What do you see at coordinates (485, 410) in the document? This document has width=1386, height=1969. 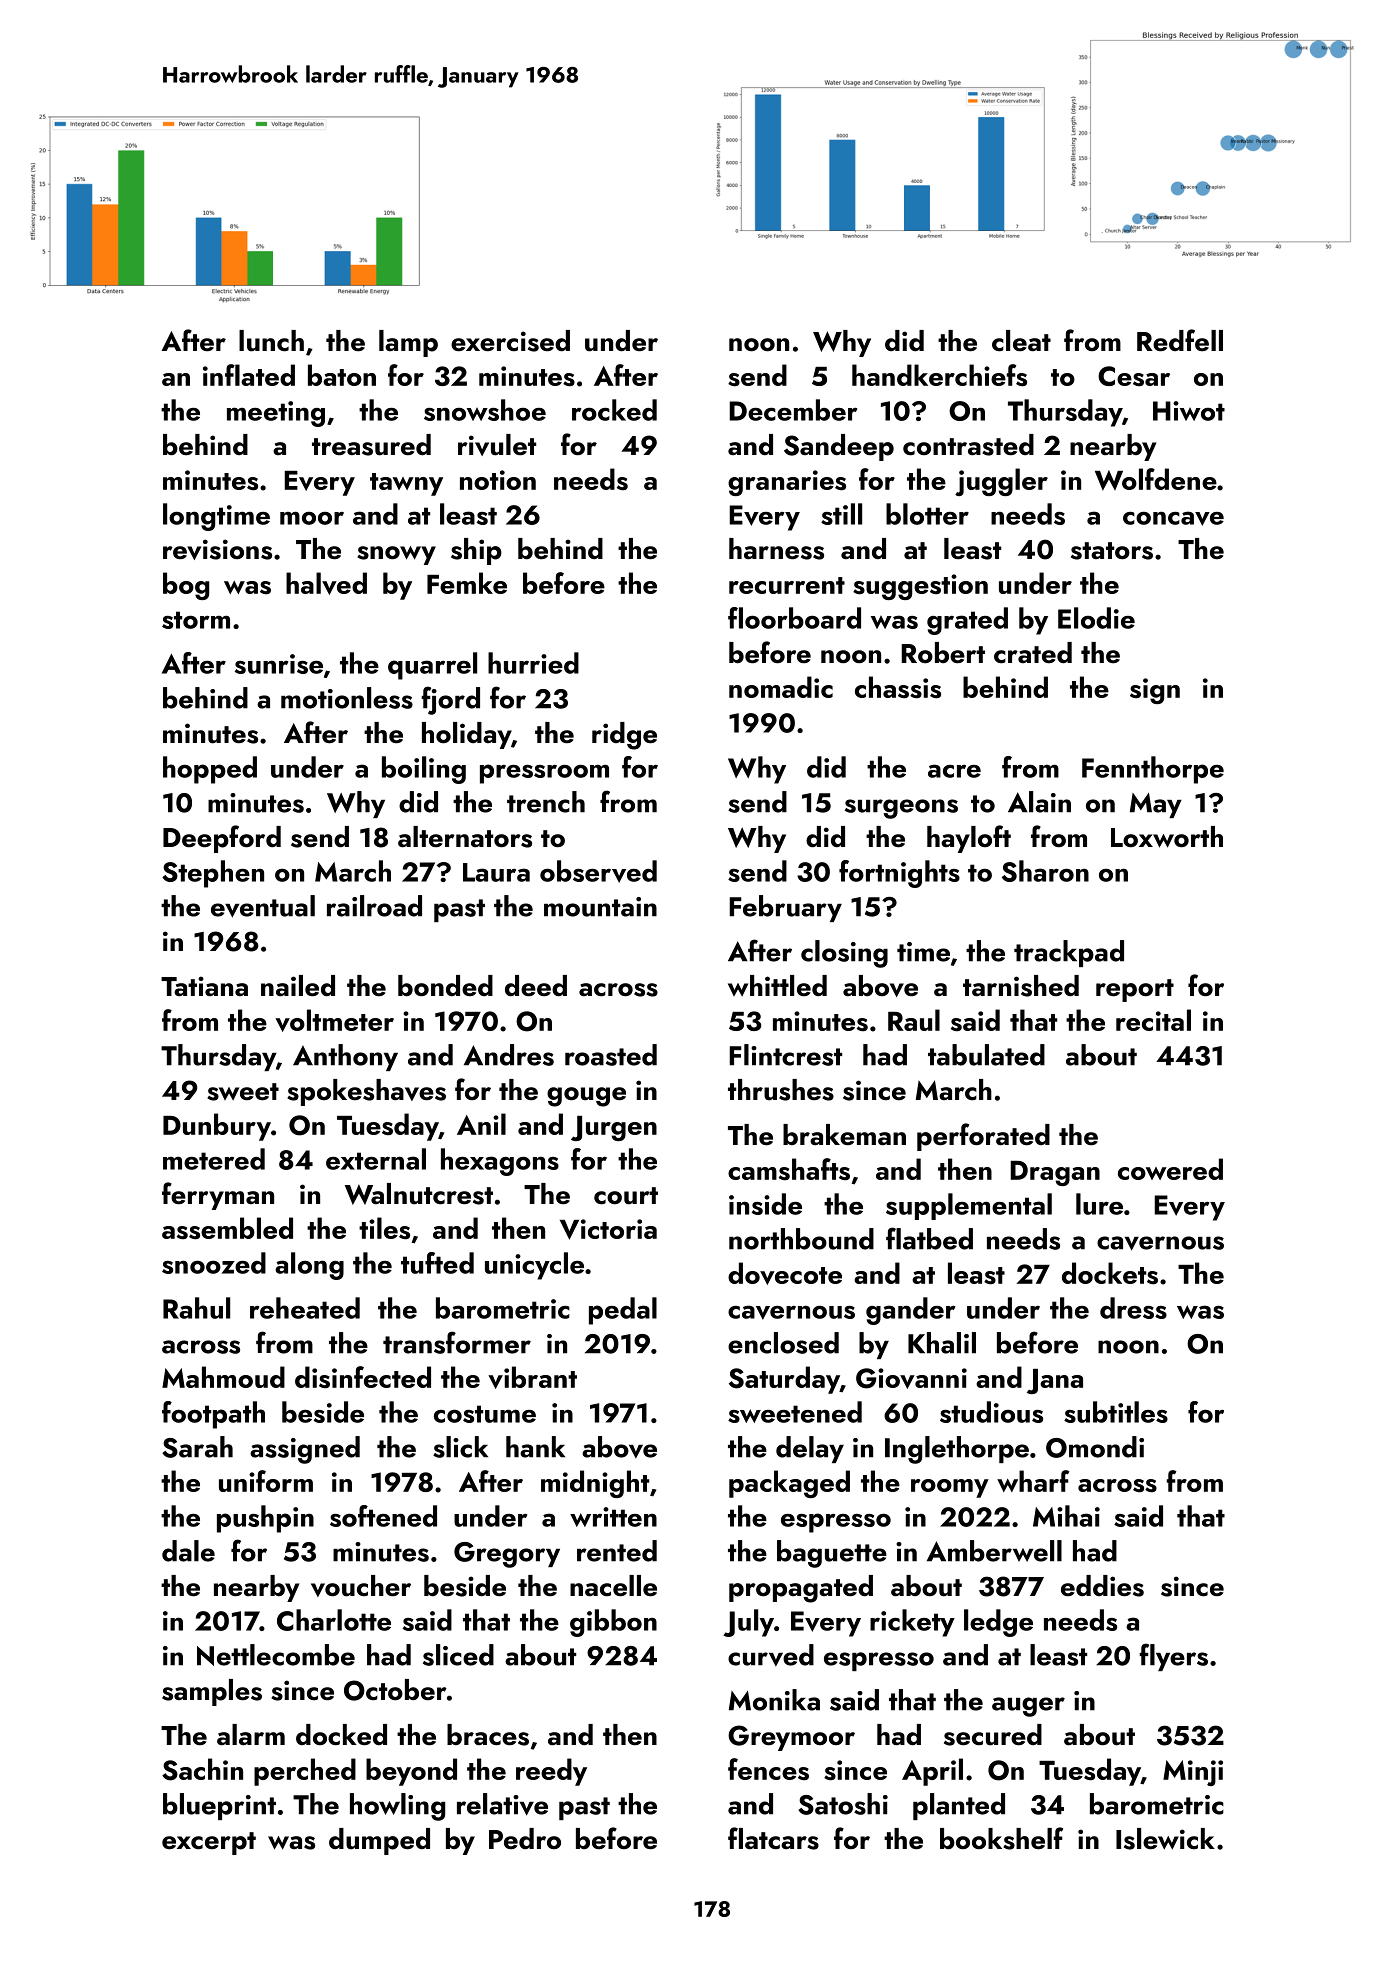 I see `snowshoe` at bounding box center [485, 410].
